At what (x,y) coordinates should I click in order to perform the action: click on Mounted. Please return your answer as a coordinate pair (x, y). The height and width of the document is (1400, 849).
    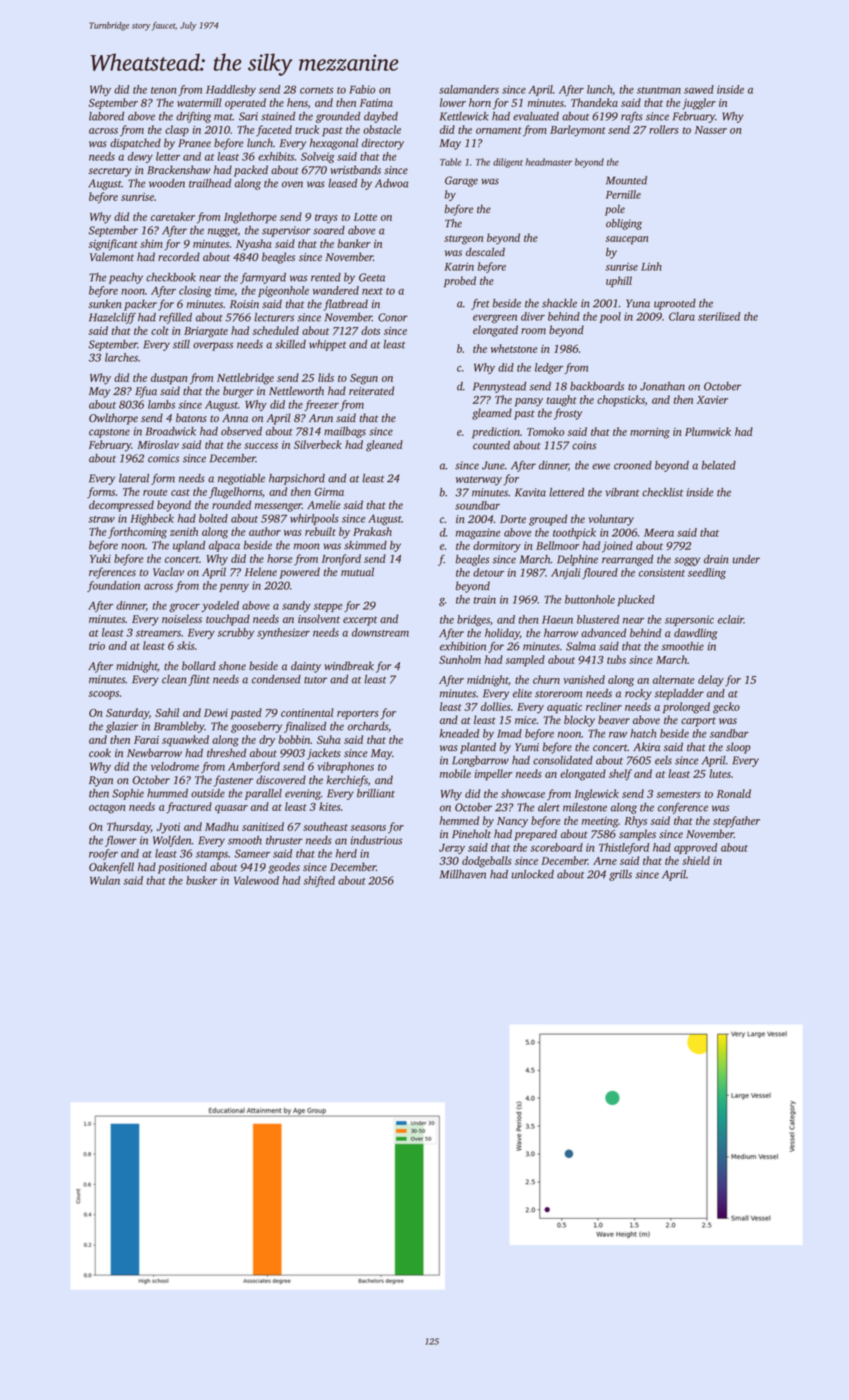
    Looking at the image, I should click on (626, 180).
